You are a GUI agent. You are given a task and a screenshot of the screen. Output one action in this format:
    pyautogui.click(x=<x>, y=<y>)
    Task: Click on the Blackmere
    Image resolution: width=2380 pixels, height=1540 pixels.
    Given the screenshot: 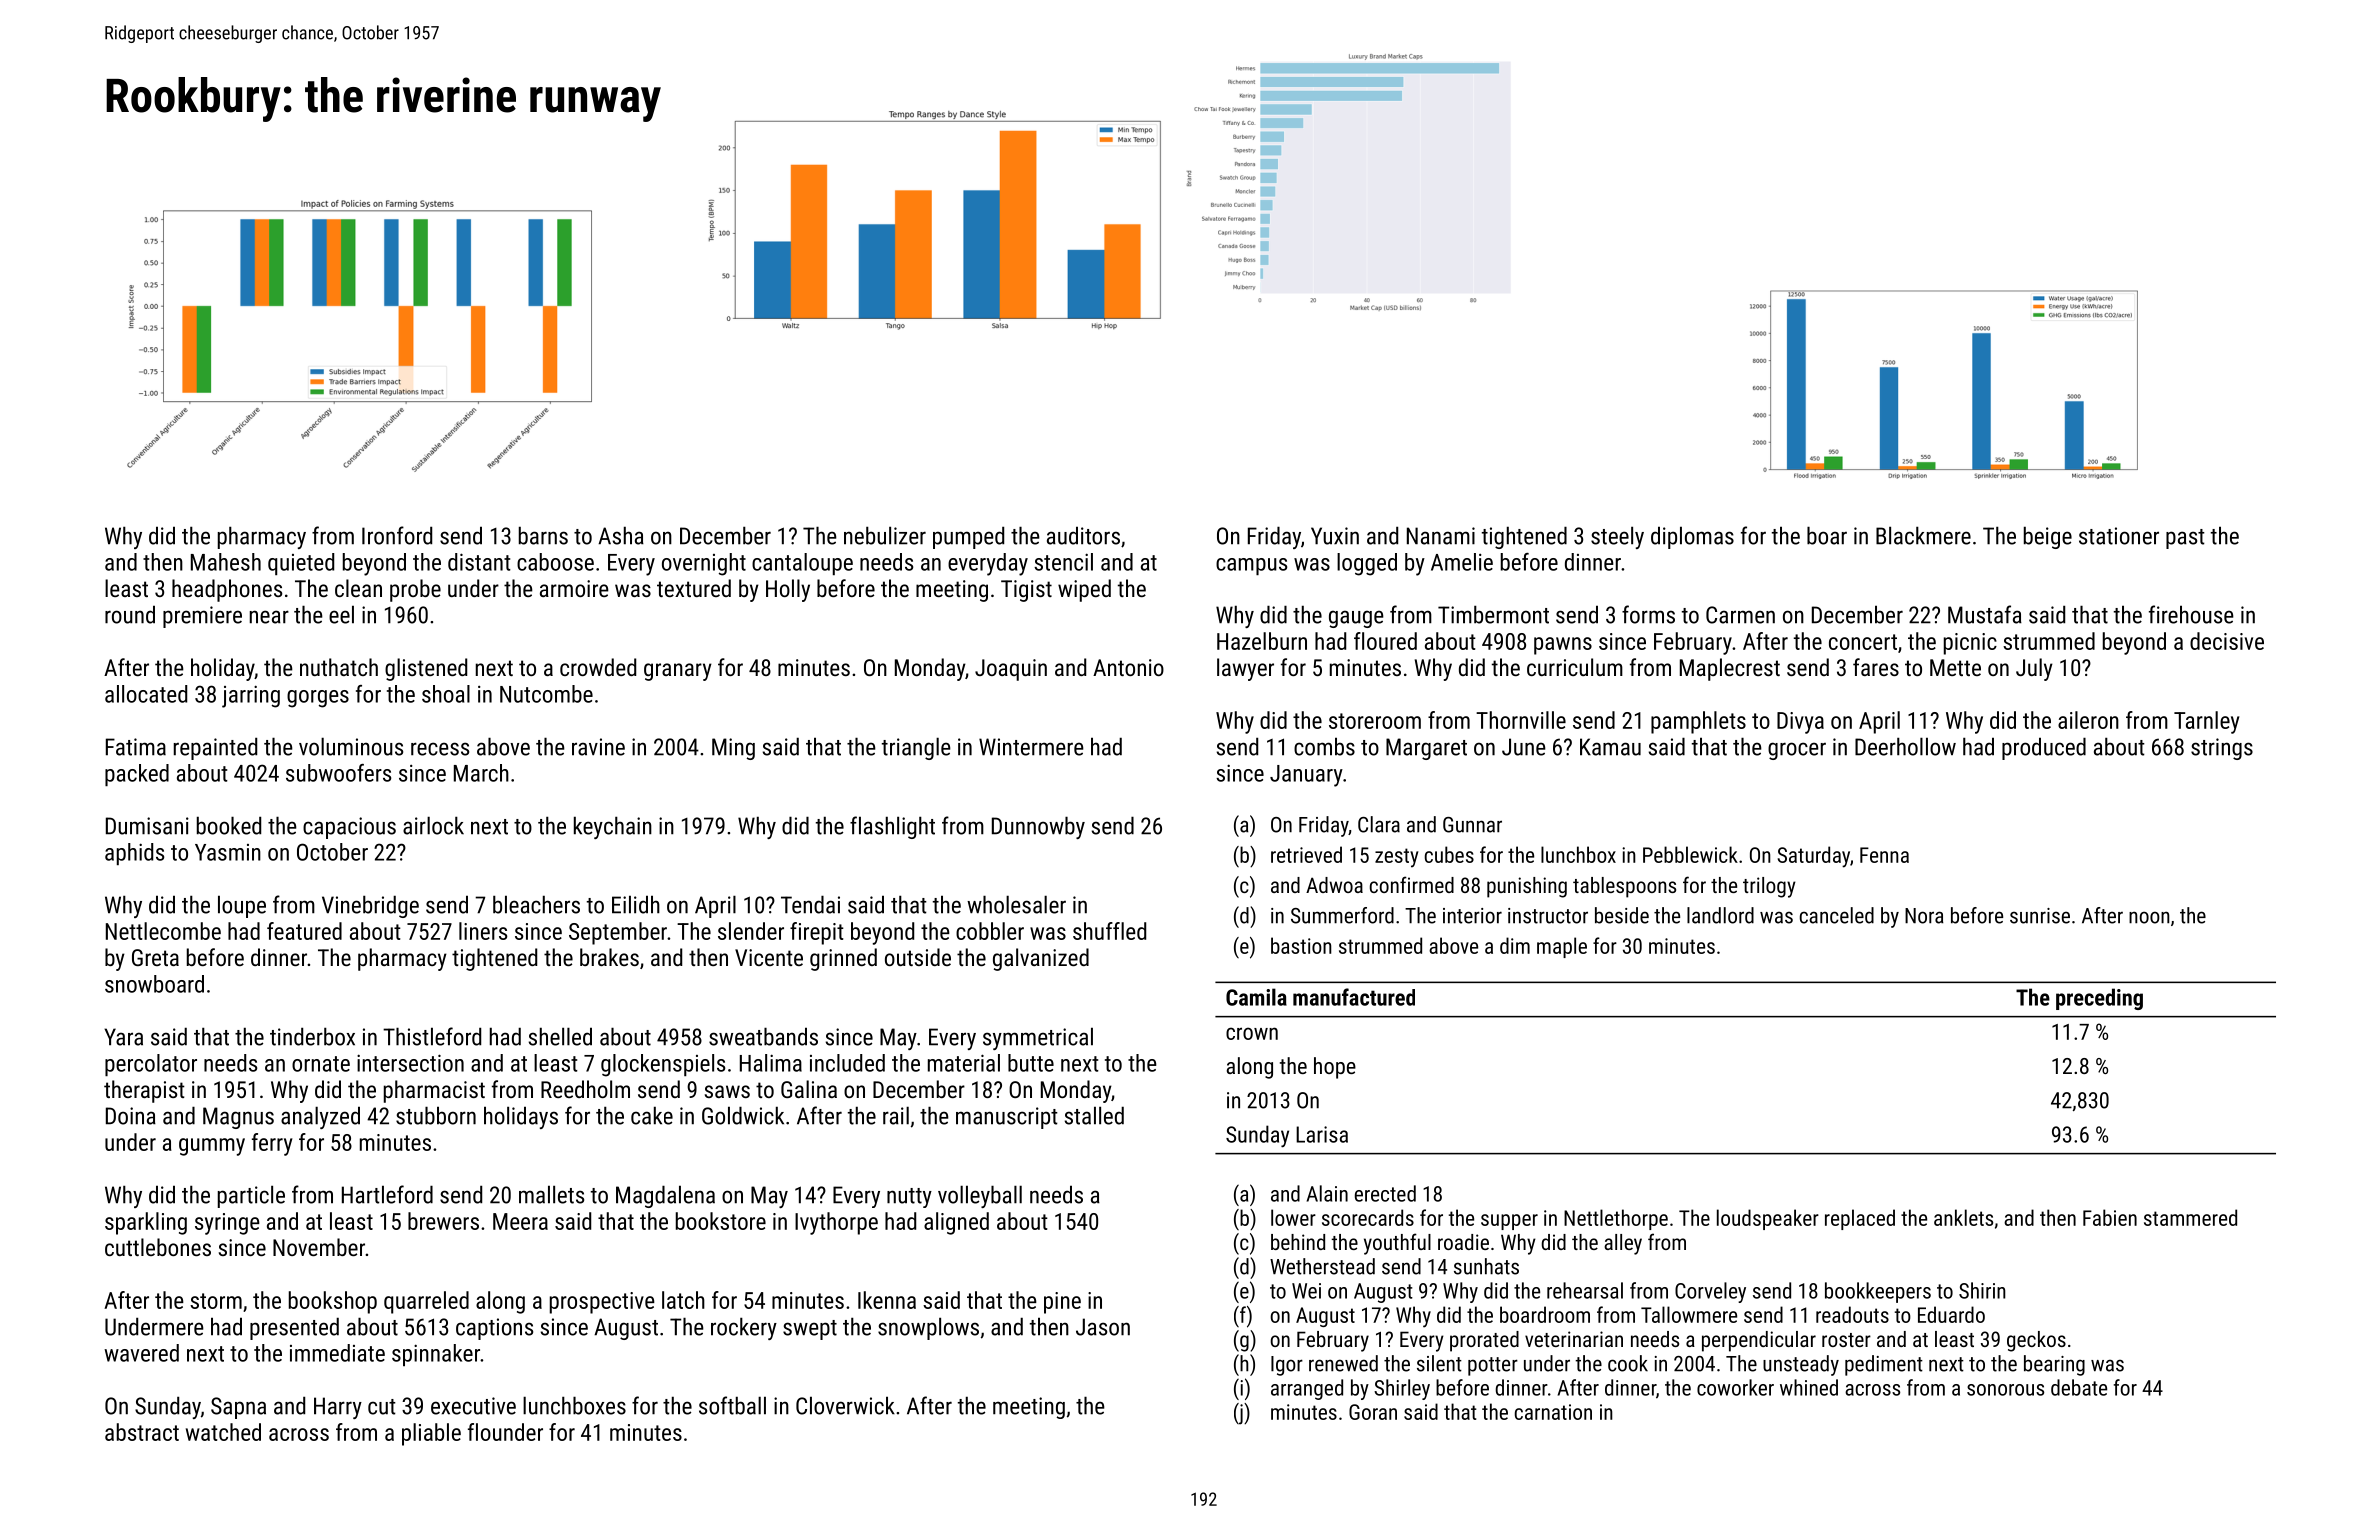 What is the action you would take?
    pyautogui.click(x=1923, y=535)
